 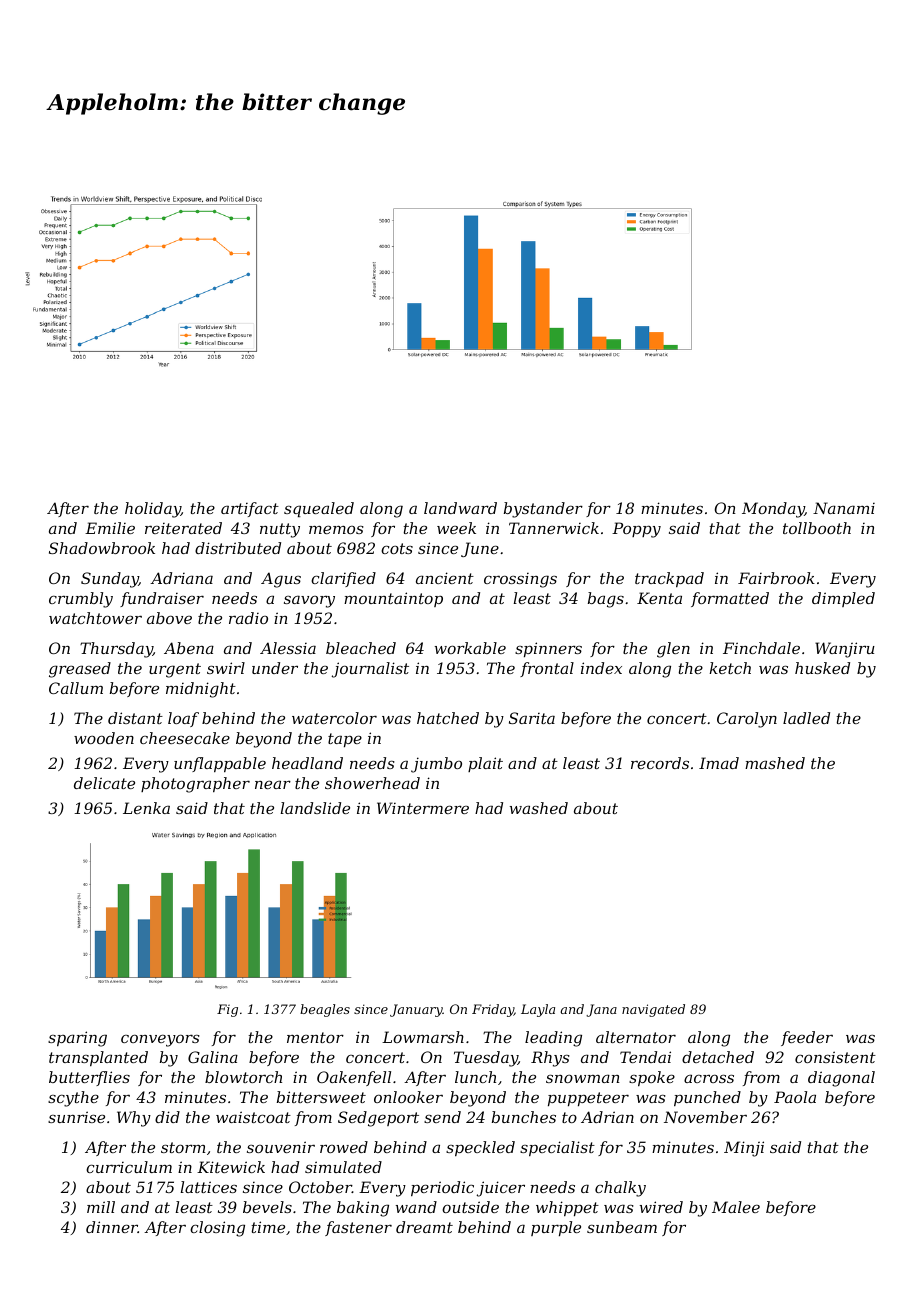 What do you see at coordinates (460, 508) in the screenshot?
I see `landward` at bounding box center [460, 508].
